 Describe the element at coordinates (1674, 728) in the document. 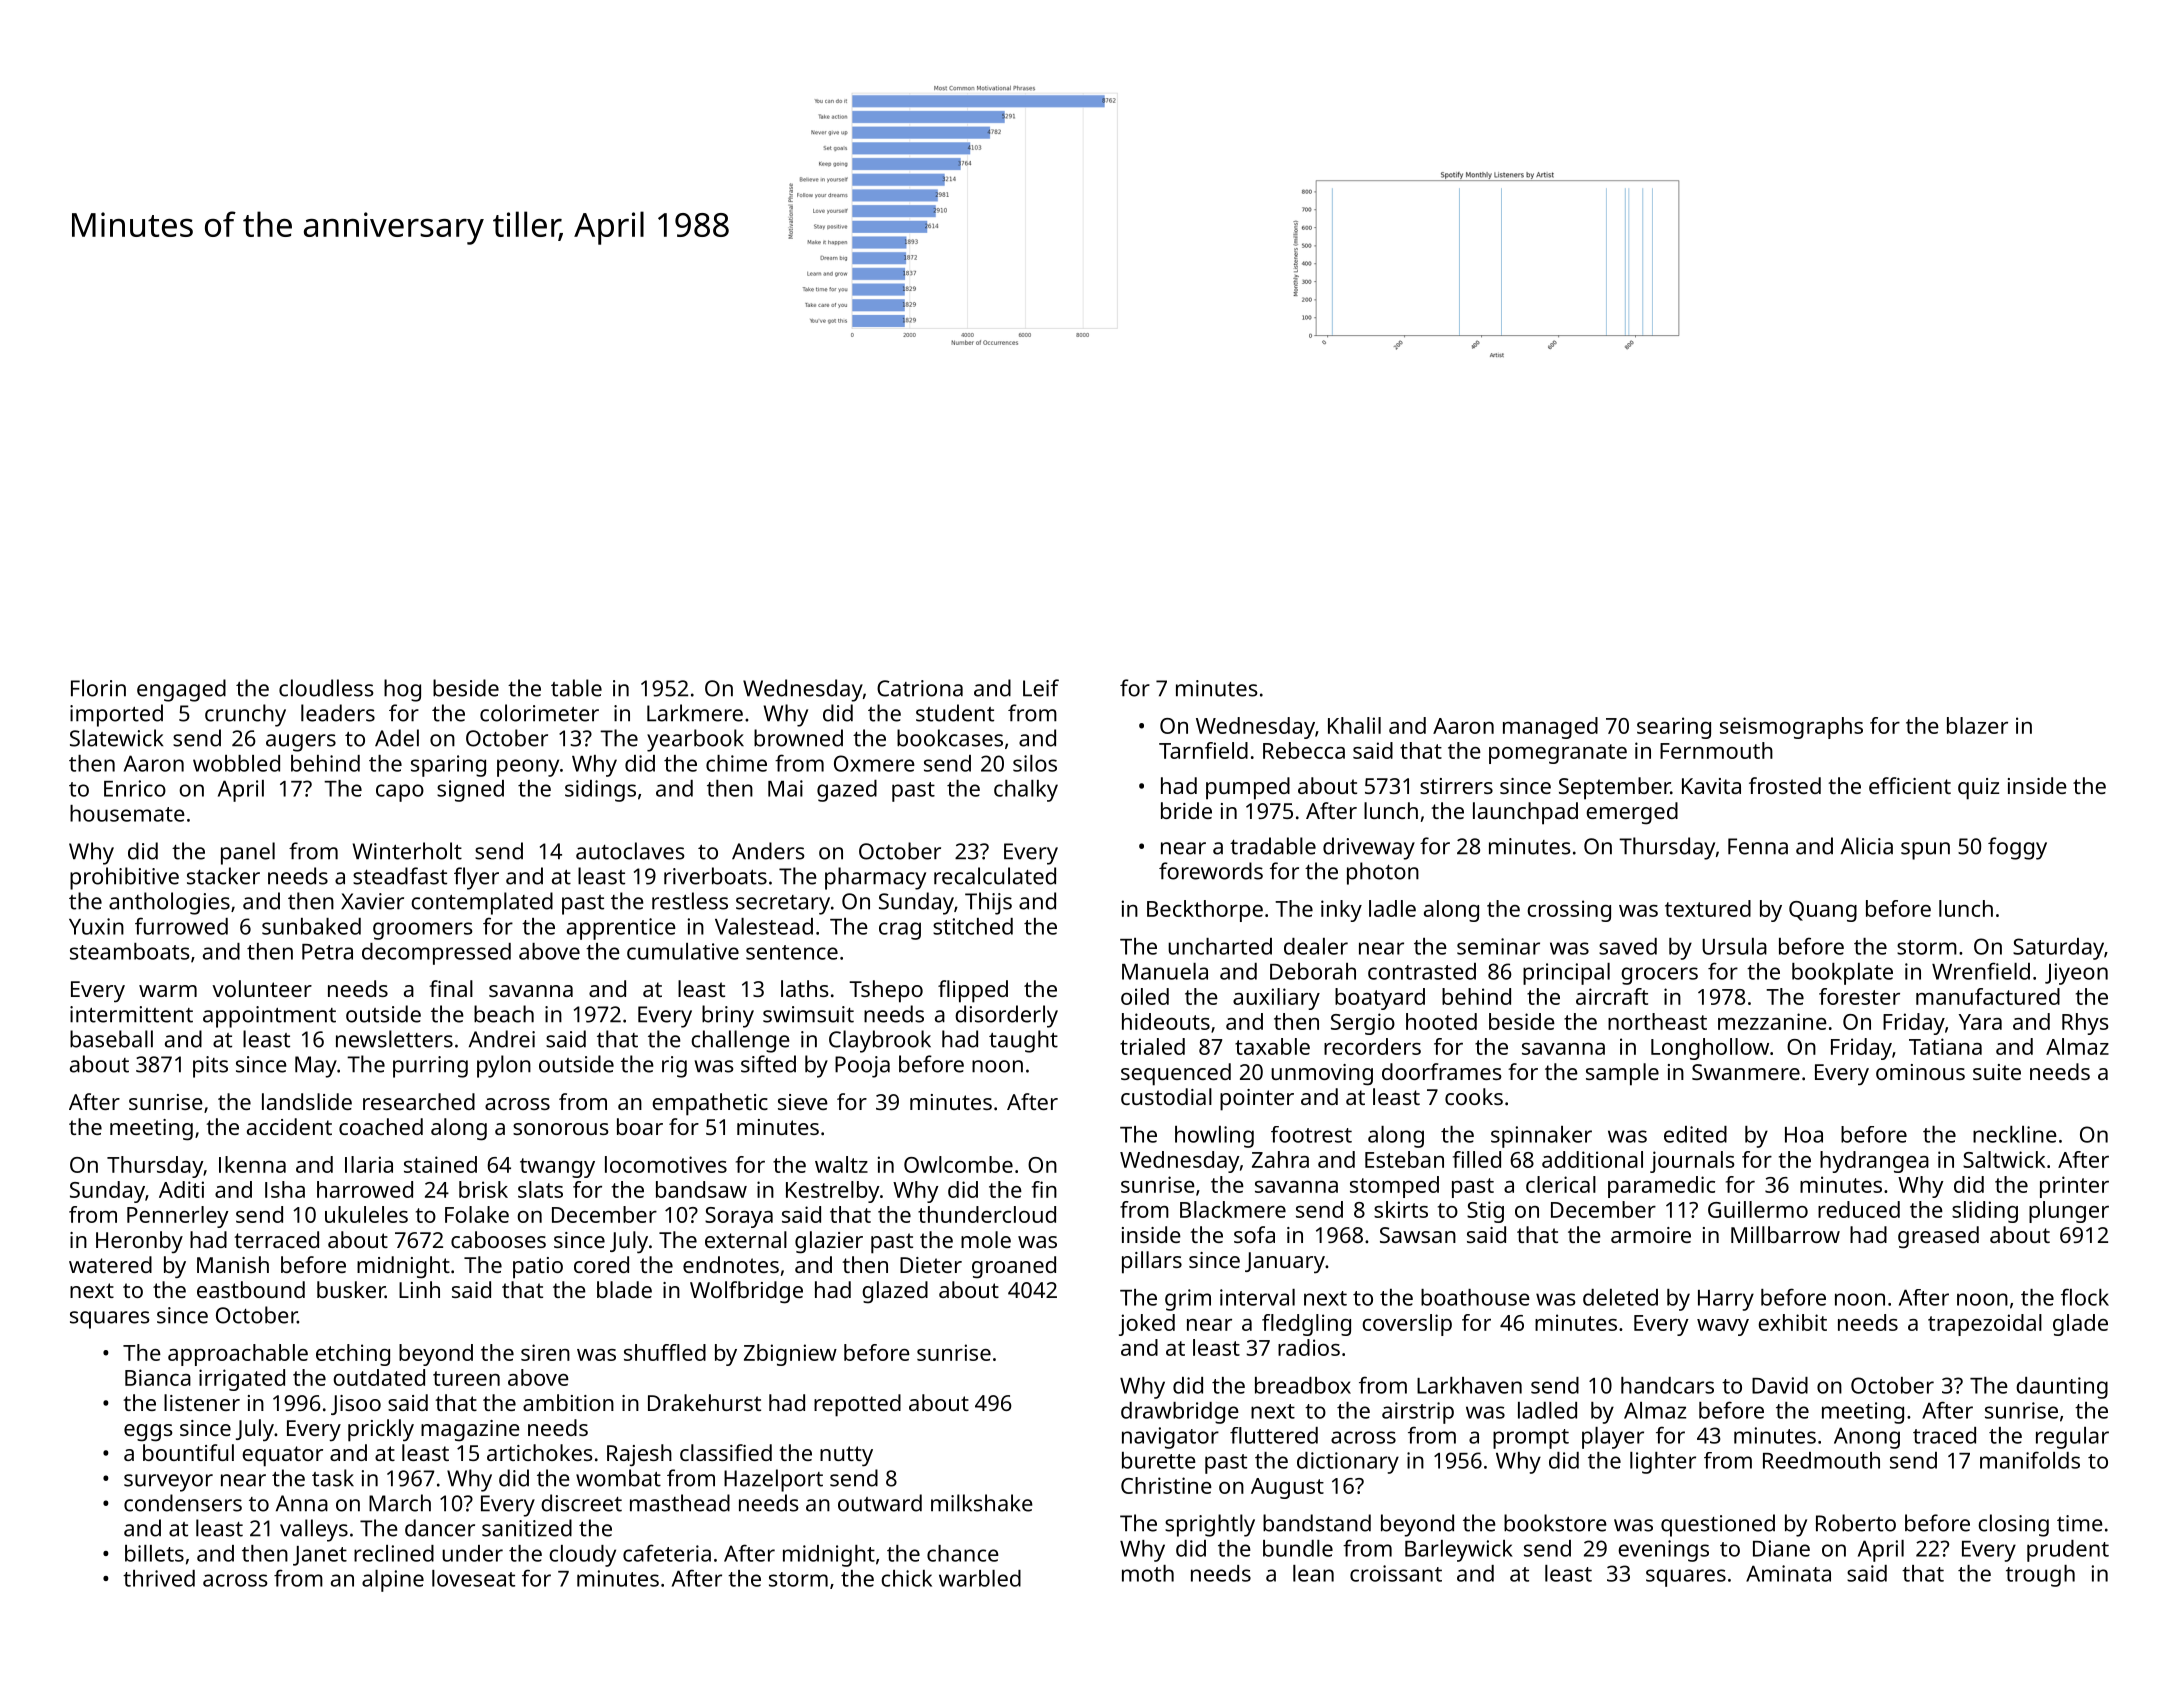

I see `searing` at that location.
